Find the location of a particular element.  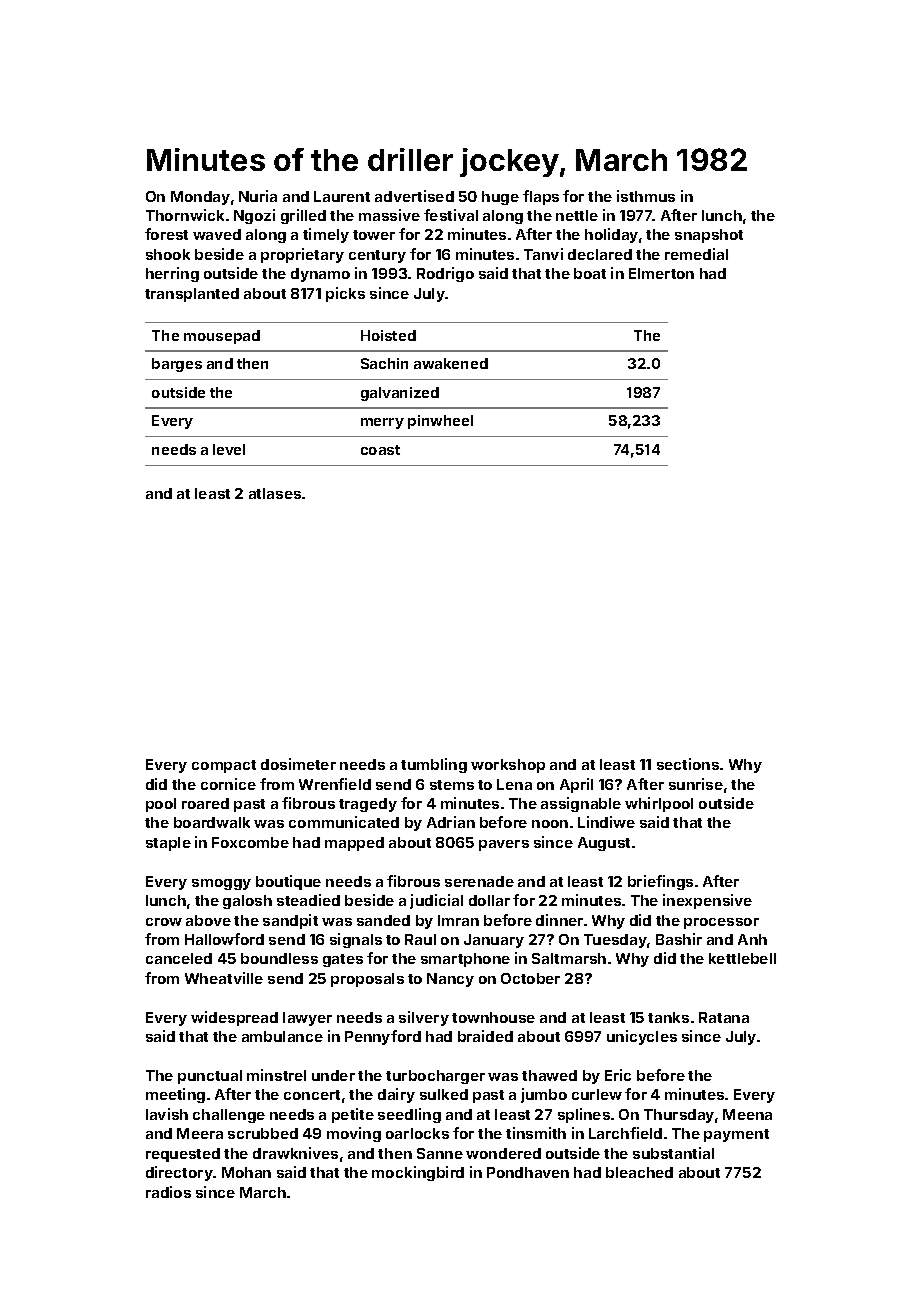

advertised is located at coordinates (414, 196).
